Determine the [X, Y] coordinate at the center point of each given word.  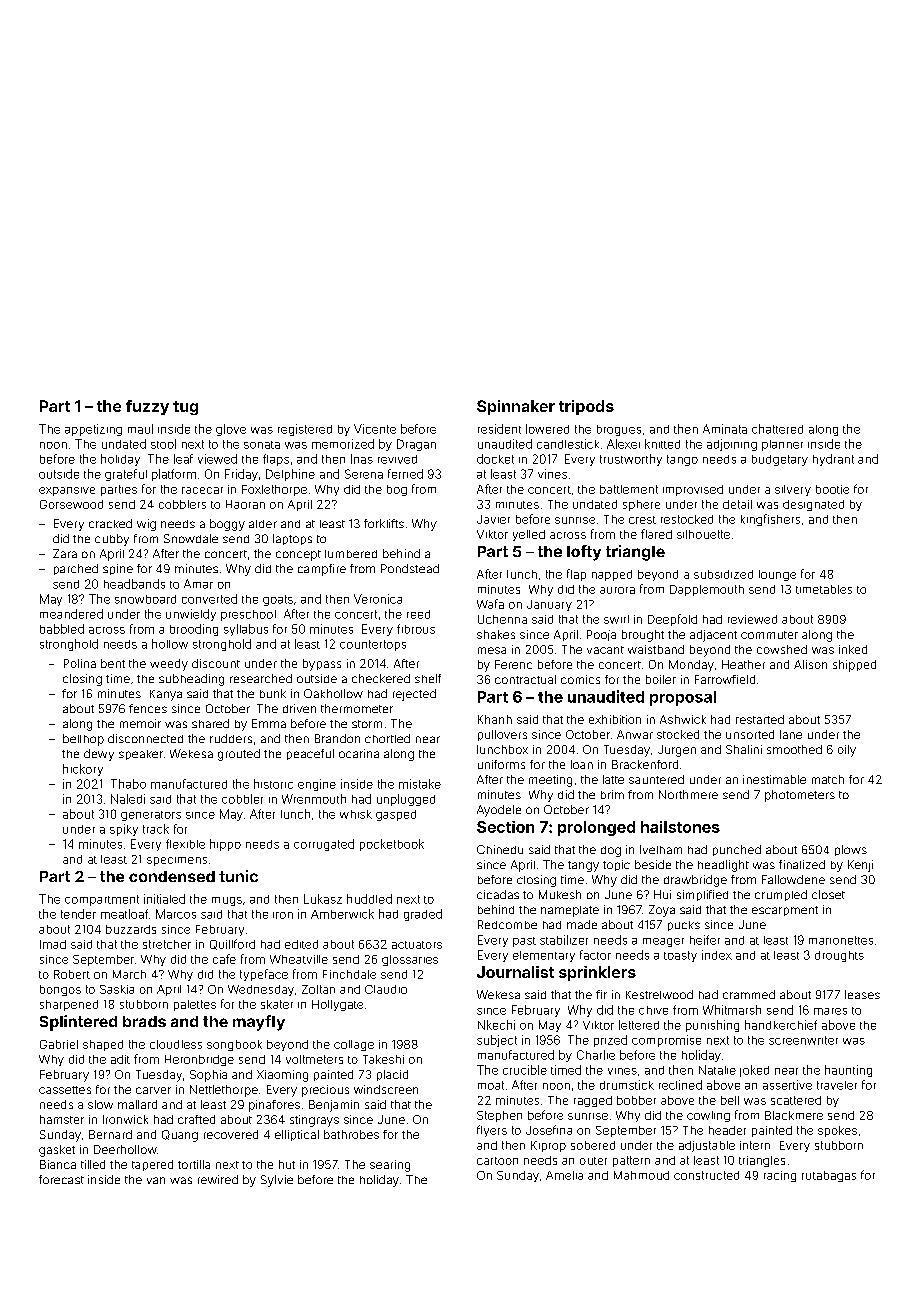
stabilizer [564, 940]
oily [847, 751]
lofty [584, 553]
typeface [264, 975]
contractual [525, 679]
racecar [202, 490]
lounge [777, 575]
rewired [218, 1179]
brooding [194, 630]
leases [862, 994]
